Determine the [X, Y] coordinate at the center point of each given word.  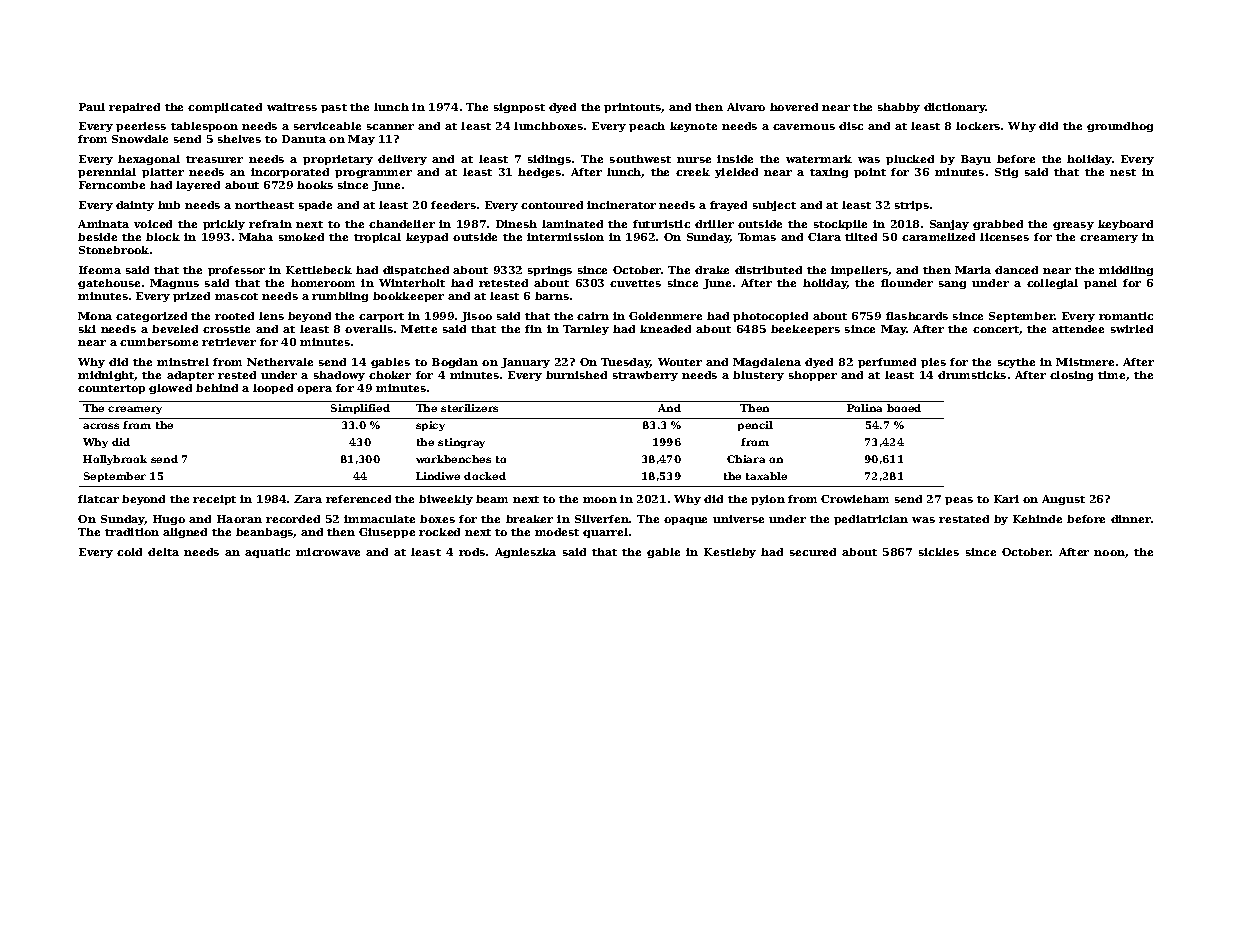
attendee [1078, 329]
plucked [910, 160]
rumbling [340, 297]
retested [503, 283]
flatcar [98, 499]
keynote [693, 127]
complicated [225, 108]
